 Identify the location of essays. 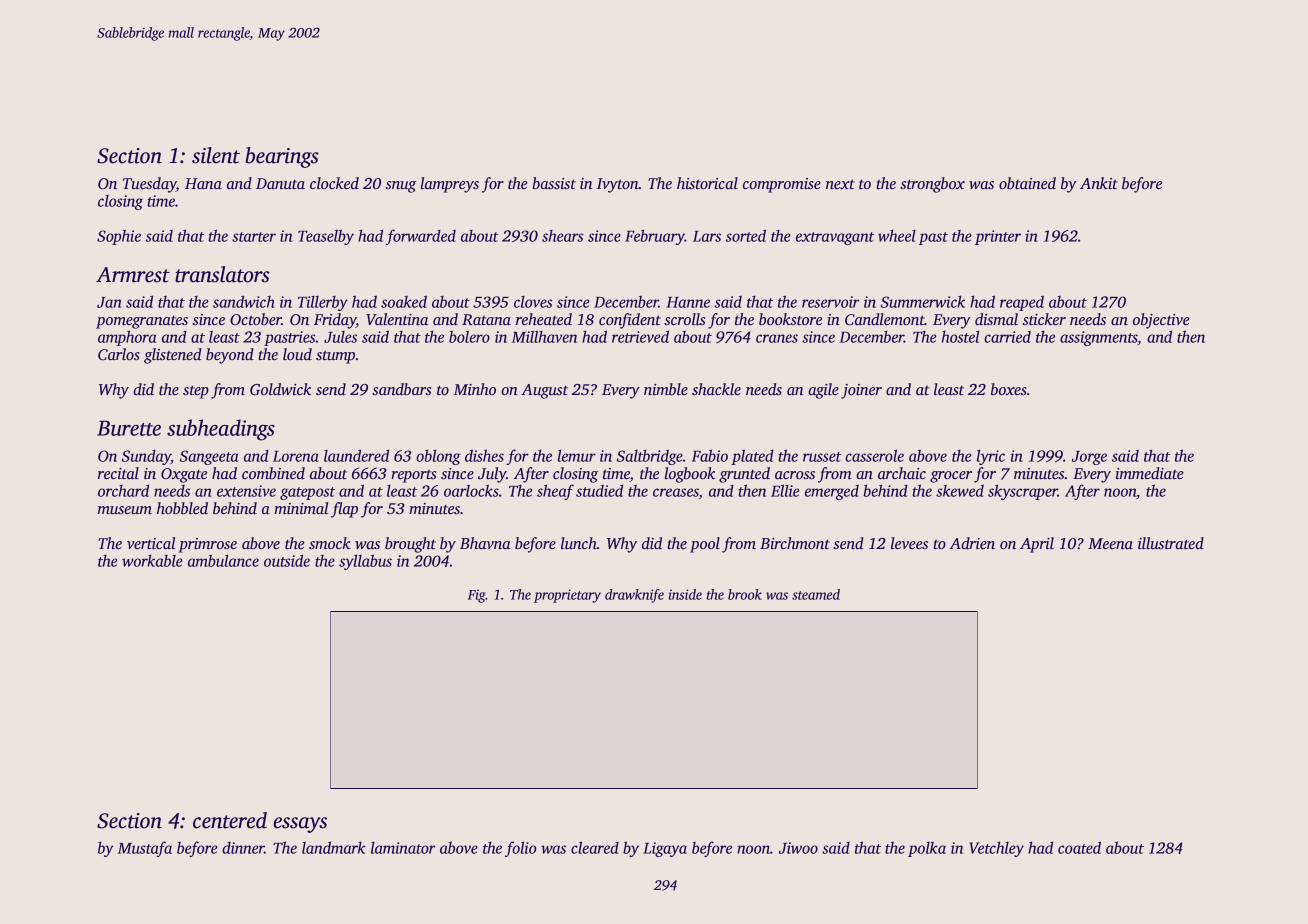
(300, 825).
